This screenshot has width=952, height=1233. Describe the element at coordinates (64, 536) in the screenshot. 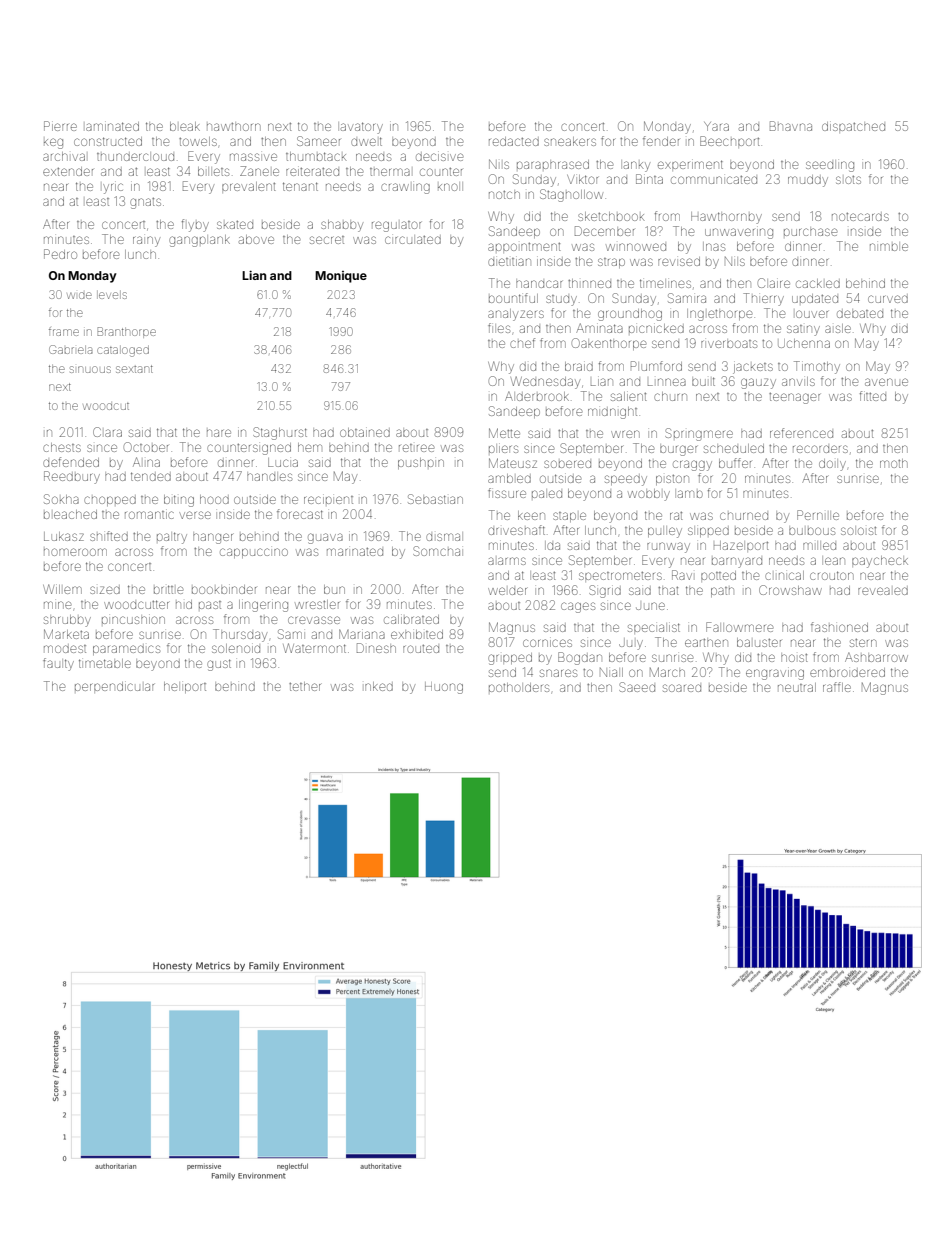

I see `Lukasz` at that location.
